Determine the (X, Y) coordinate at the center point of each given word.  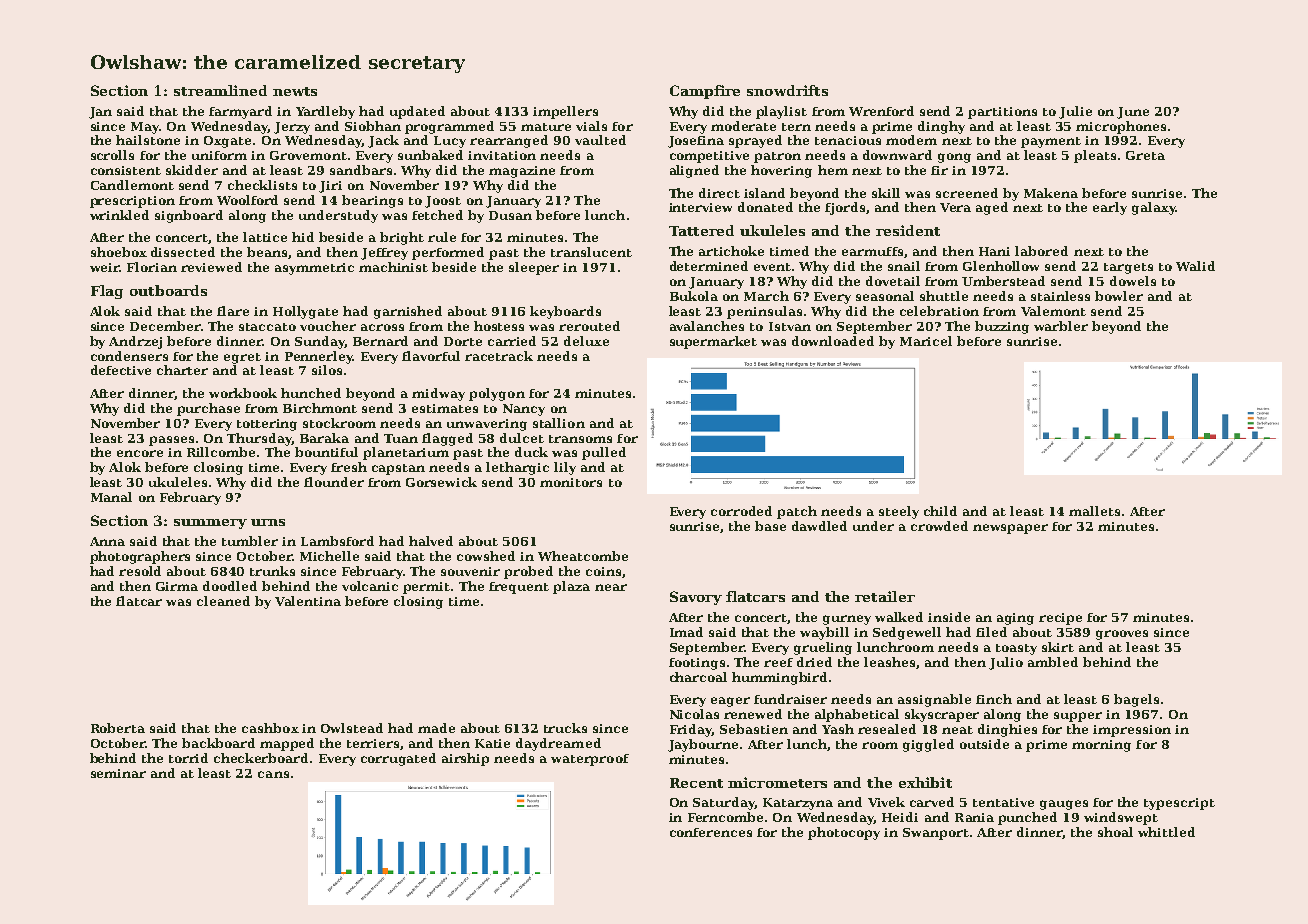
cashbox (270, 728)
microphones (1121, 127)
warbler (1061, 326)
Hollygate (305, 312)
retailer (885, 596)
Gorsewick (441, 482)
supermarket (713, 342)
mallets (1094, 511)
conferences (711, 832)
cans (273, 774)
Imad (686, 632)
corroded (741, 511)
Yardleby (325, 112)
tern (796, 127)
